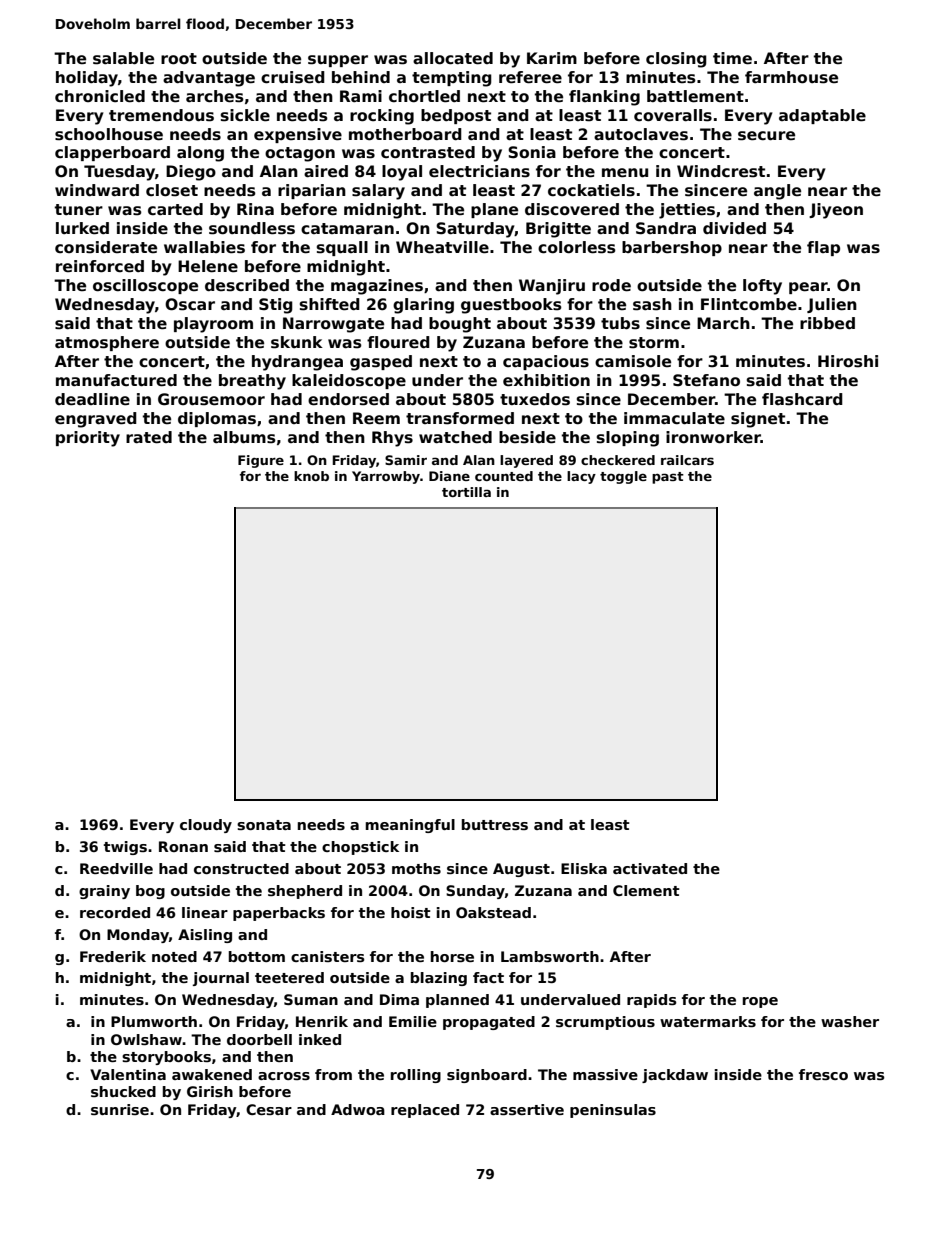 The width and height of the image is (952, 1233). What do you see at coordinates (558, 230) in the image?
I see `Brigitte` at bounding box center [558, 230].
